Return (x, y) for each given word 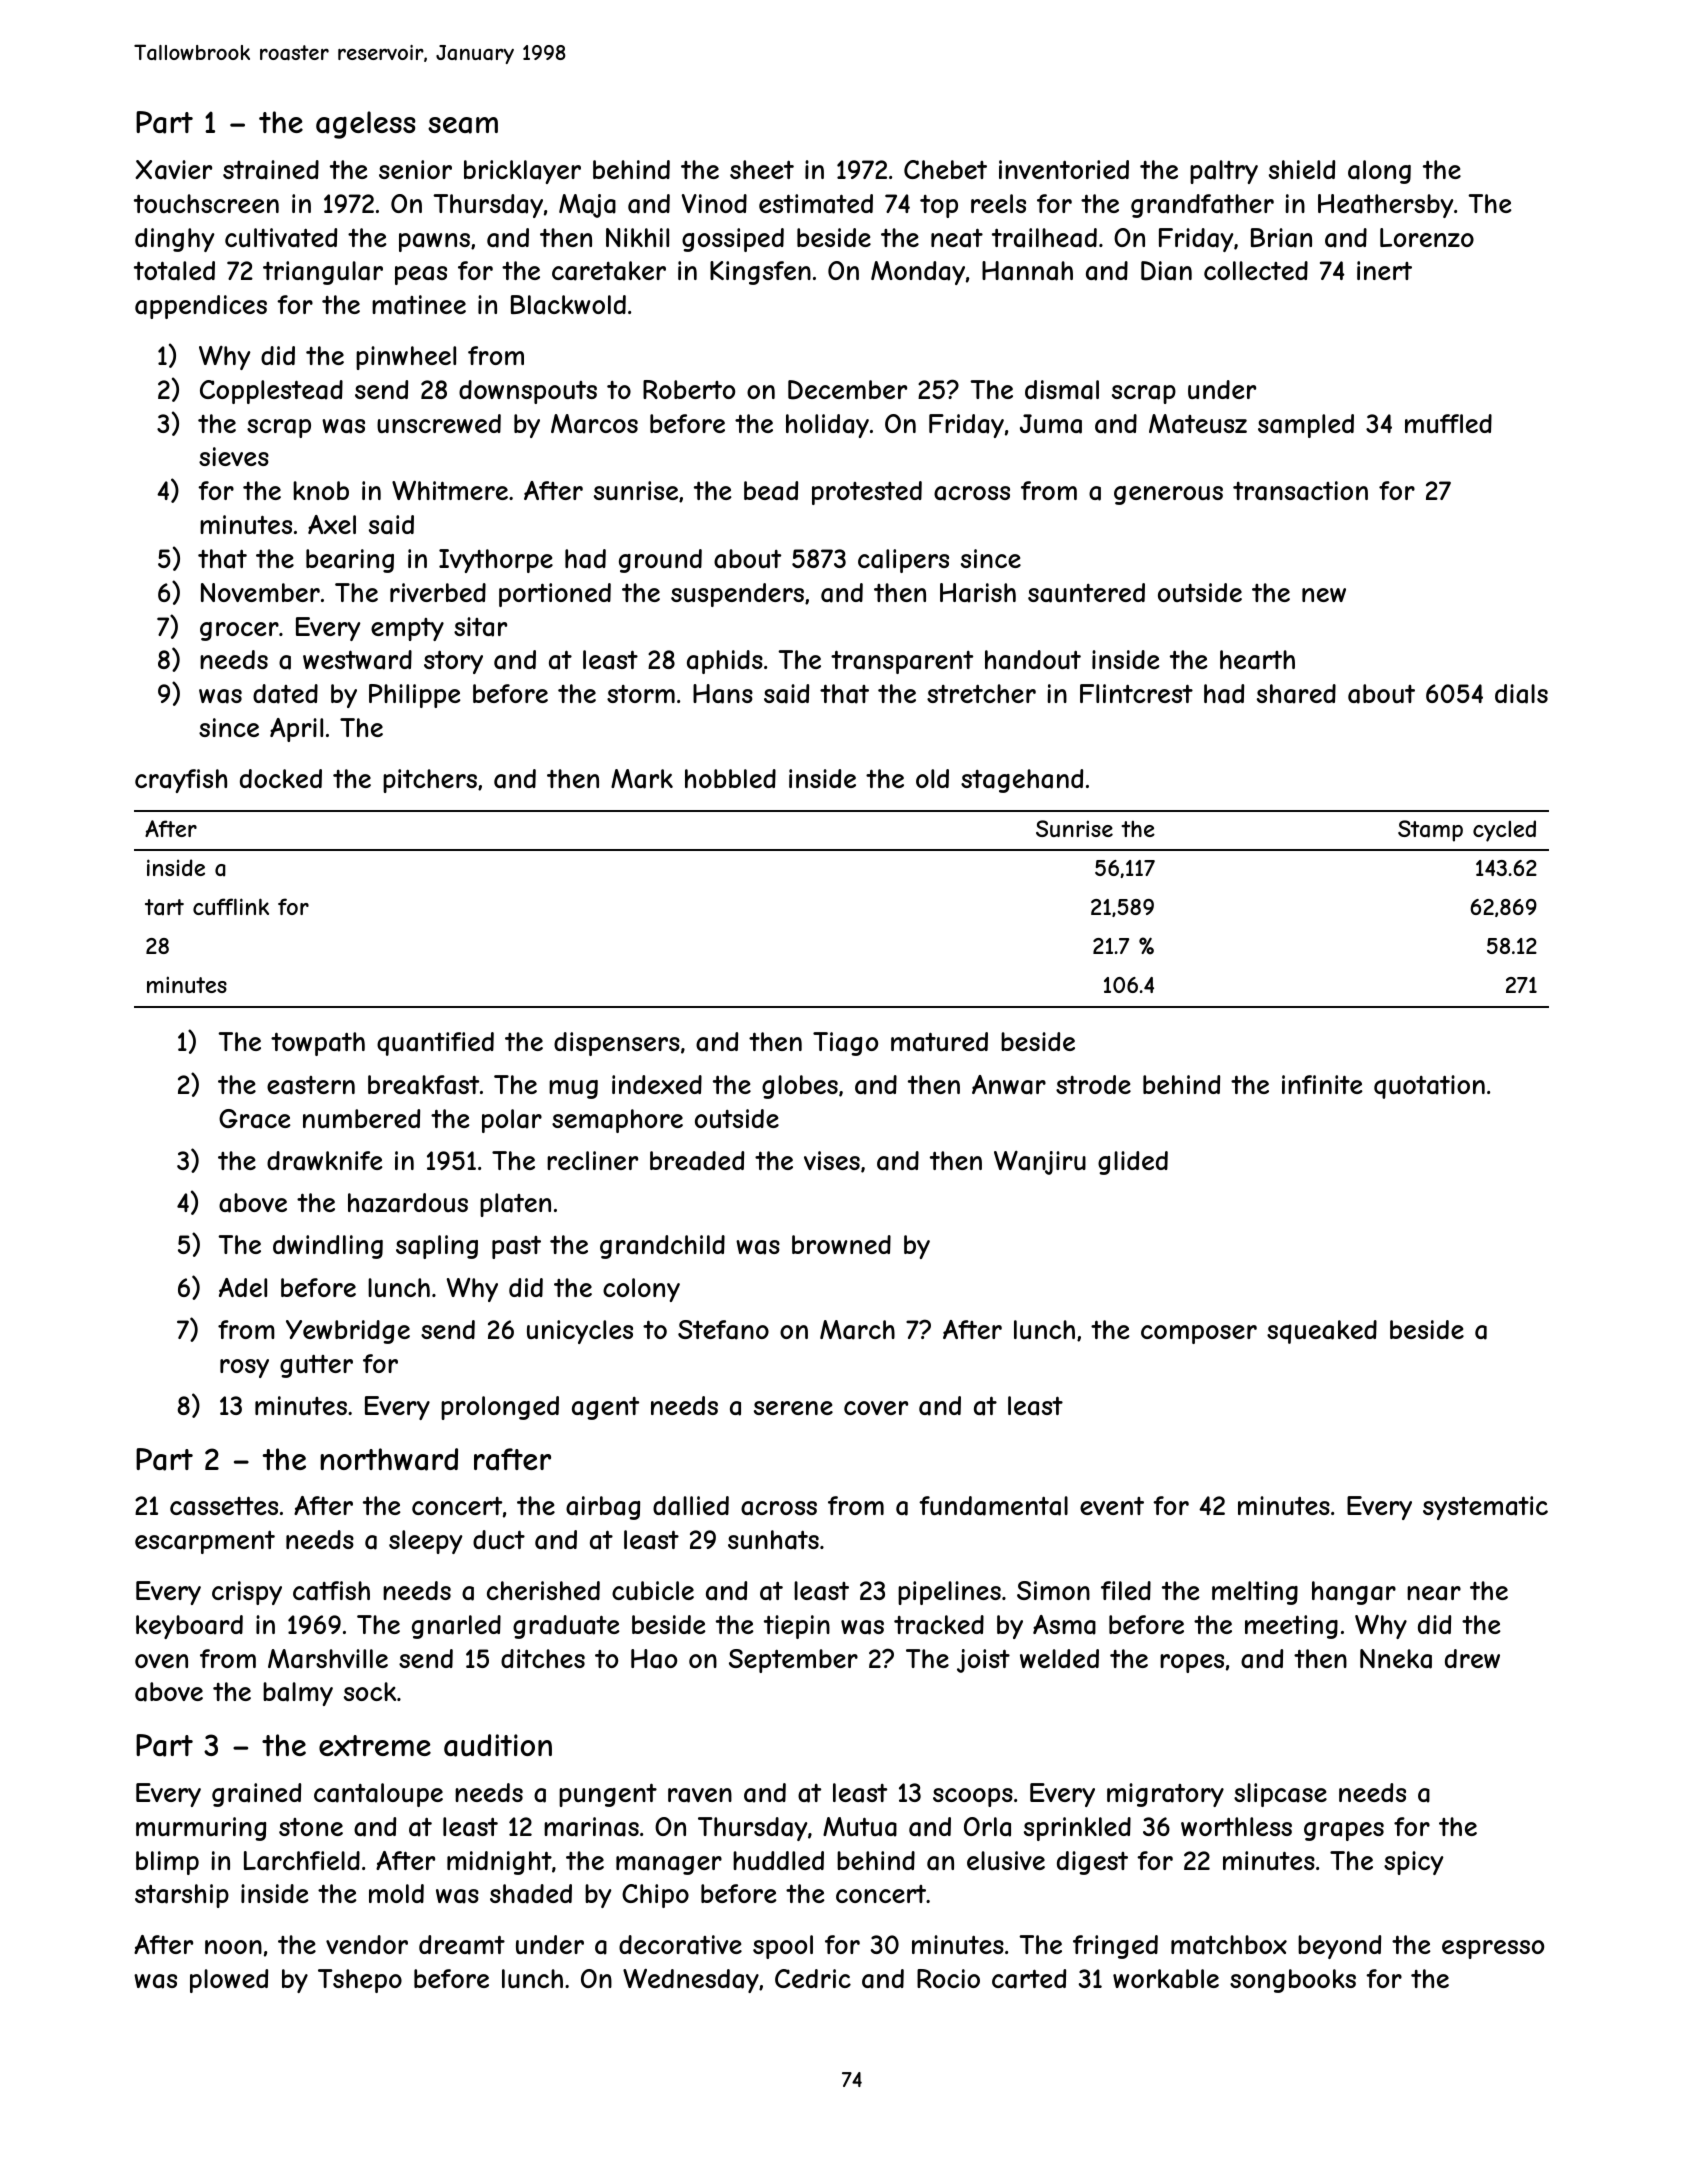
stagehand (1022, 781)
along (1379, 172)
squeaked (1322, 1332)
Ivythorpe (496, 561)
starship (182, 1896)
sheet (762, 169)
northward (389, 1459)
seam (463, 125)
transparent (902, 662)
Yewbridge (348, 1332)
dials (1521, 694)
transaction (1300, 491)
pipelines (949, 1593)
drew (1472, 1658)
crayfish (181, 781)
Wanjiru (1040, 1163)
